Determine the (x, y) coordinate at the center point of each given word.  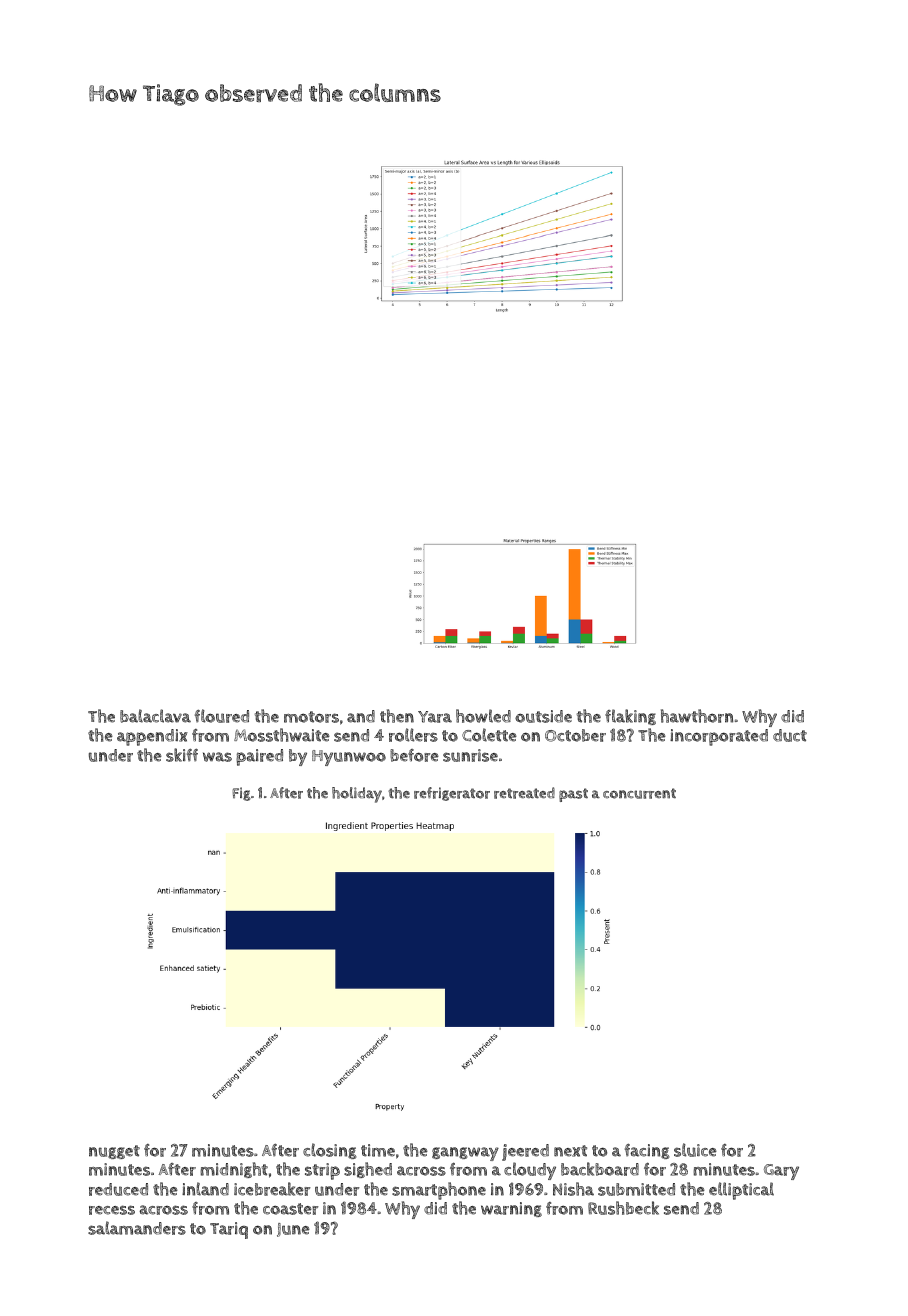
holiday (357, 795)
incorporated (719, 737)
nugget (114, 1152)
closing (330, 1151)
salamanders (137, 1228)
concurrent (639, 793)
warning (511, 1209)
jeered (525, 1152)
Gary (781, 1172)
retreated (524, 793)
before (414, 755)
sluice (695, 1150)
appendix (152, 737)
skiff (182, 755)
